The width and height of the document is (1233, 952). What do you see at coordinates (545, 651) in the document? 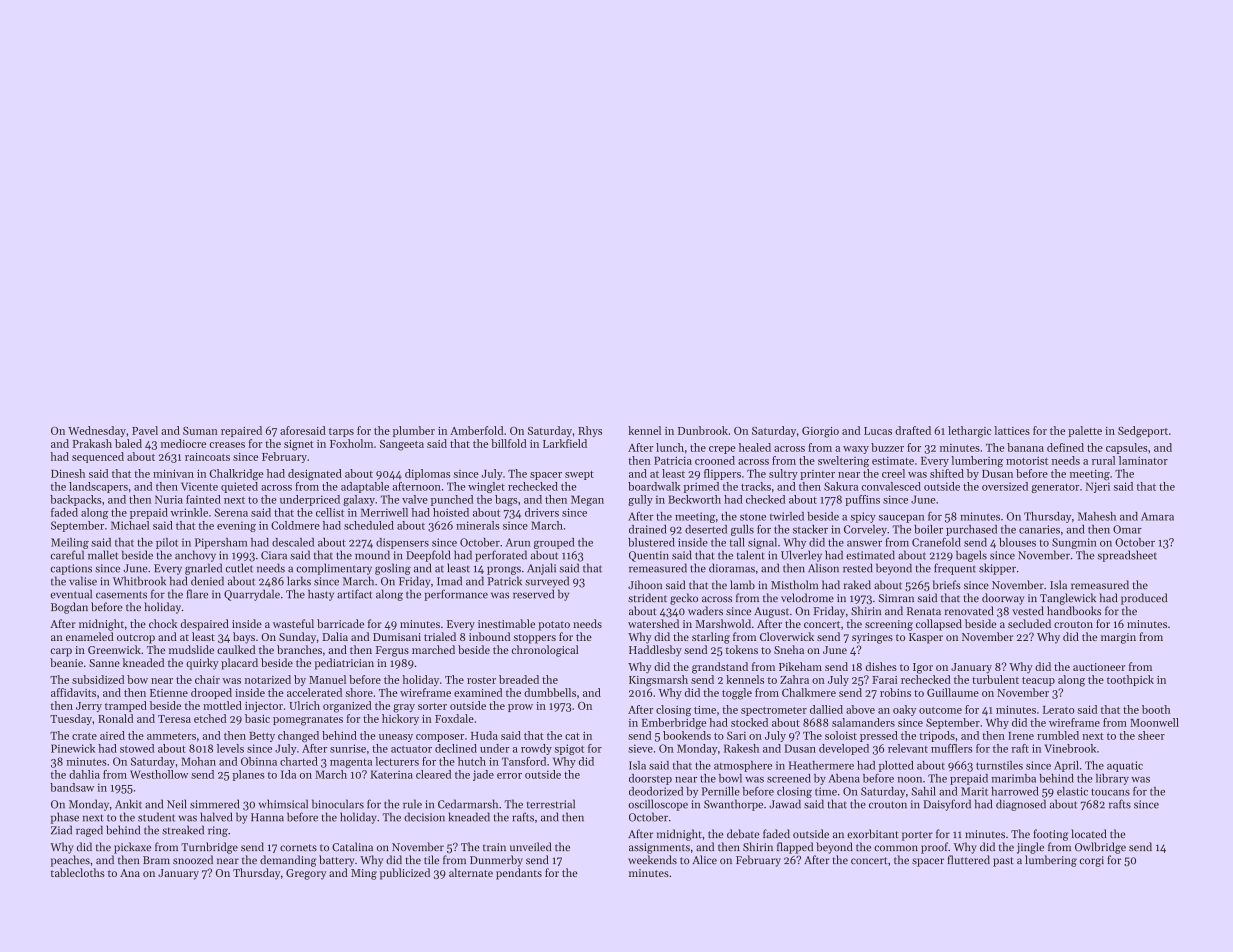
I see `chronological` at bounding box center [545, 651].
